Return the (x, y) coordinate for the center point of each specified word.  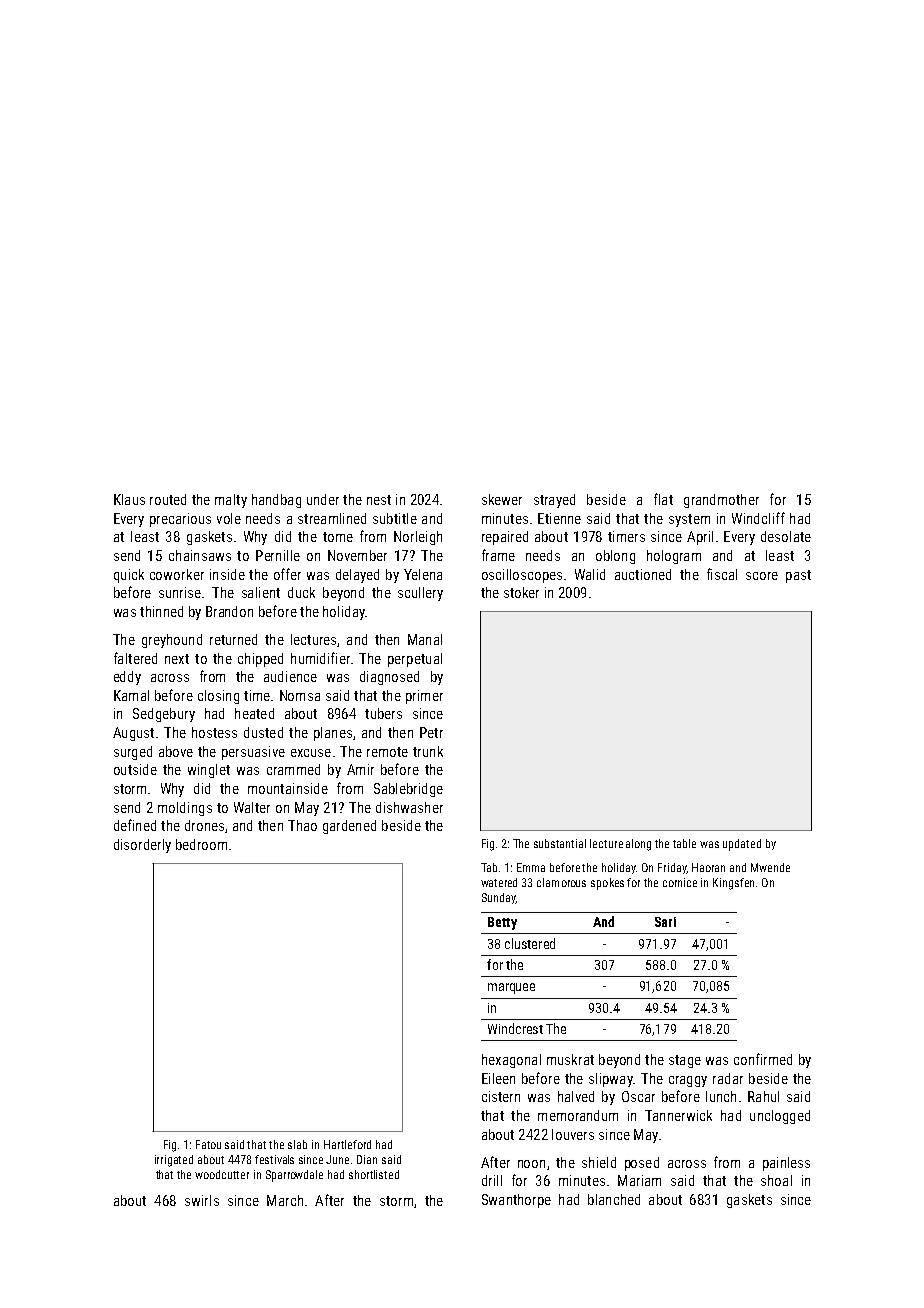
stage (685, 1061)
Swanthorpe (516, 1201)
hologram (674, 557)
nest (379, 500)
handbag (276, 501)
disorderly (142, 846)
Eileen (498, 1078)
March (285, 1200)
